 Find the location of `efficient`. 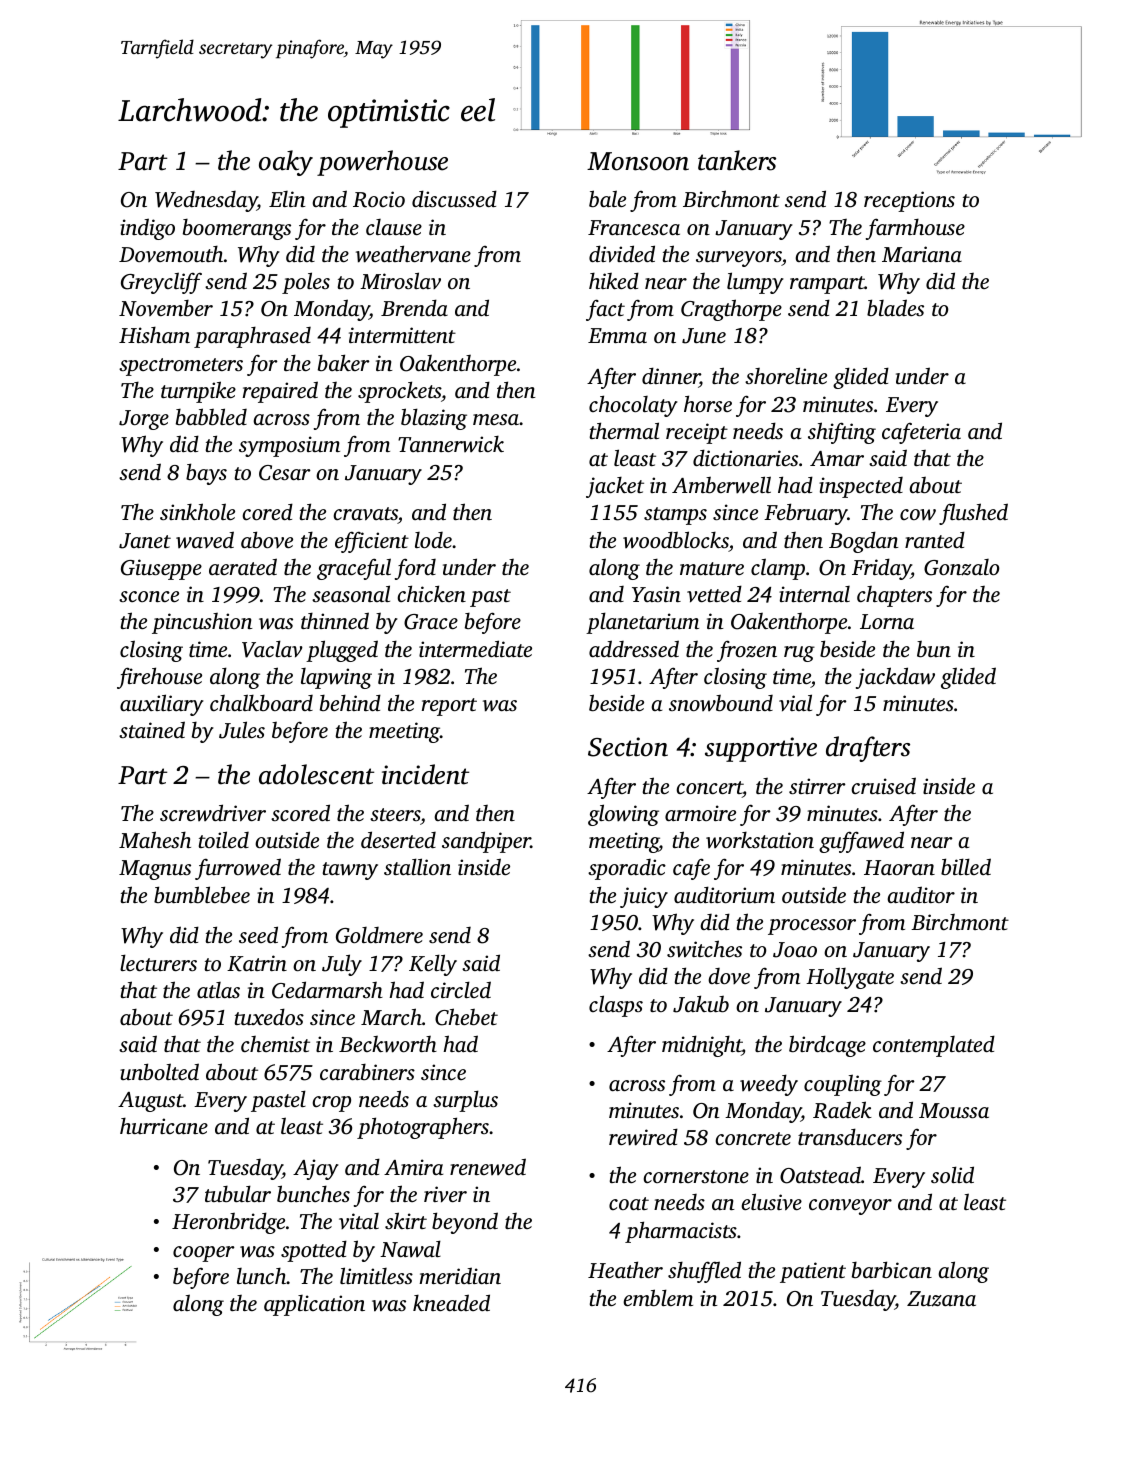

efficient is located at coordinates (372, 542).
